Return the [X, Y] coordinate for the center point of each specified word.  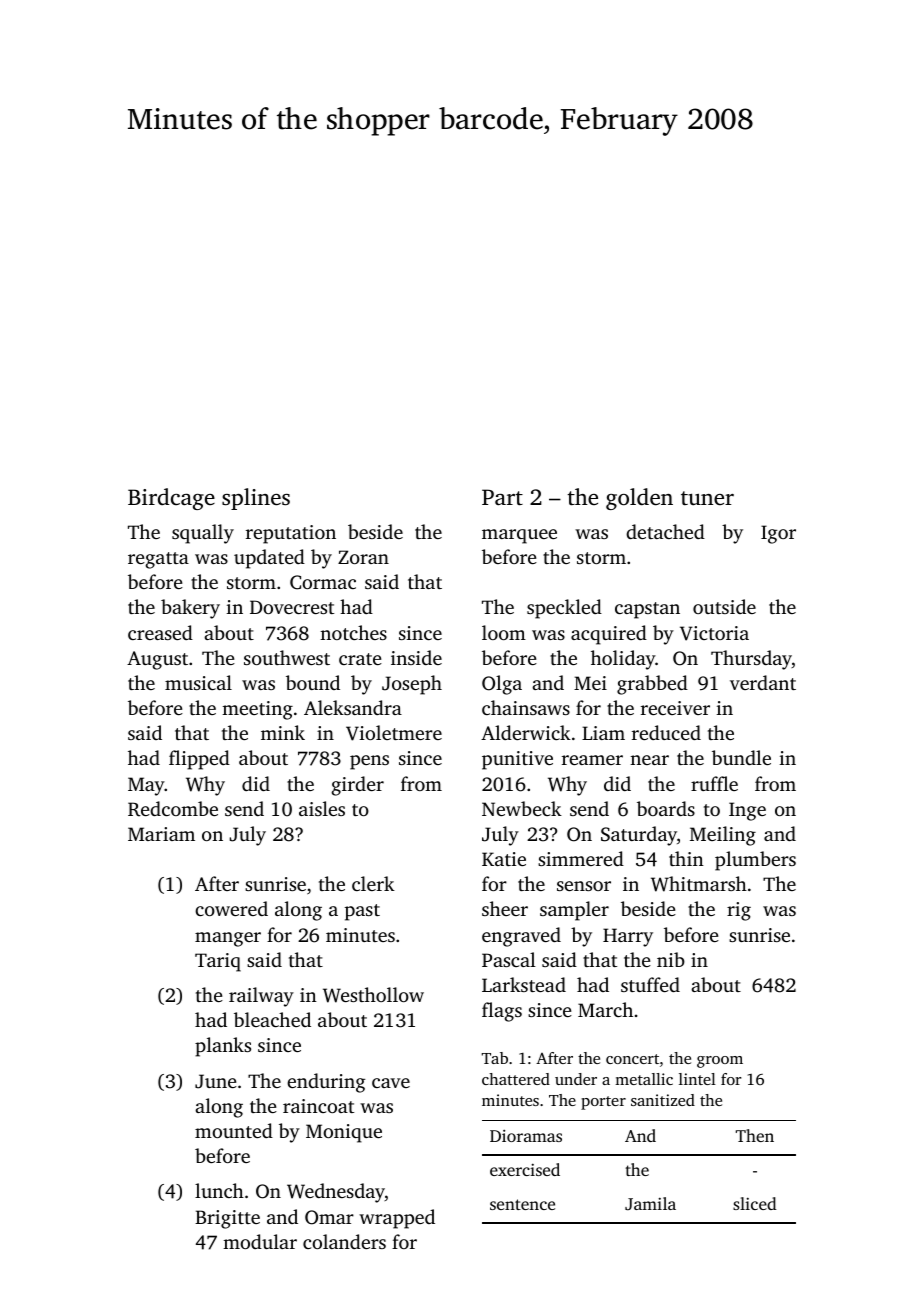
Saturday [639, 836]
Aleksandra [353, 707]
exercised [525, 1169]
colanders [344, 1241]
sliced [755, 1203]
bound [313, 682]
